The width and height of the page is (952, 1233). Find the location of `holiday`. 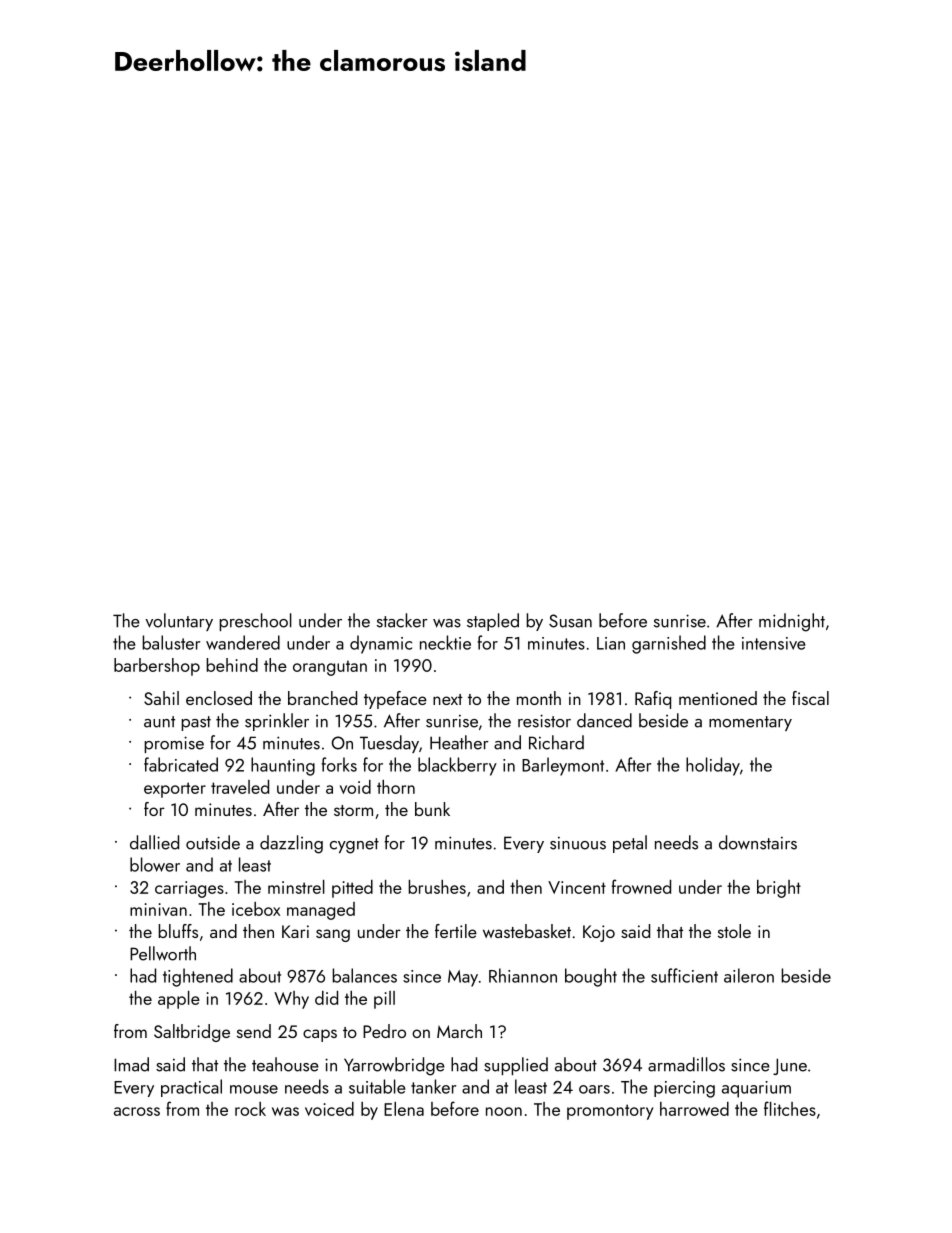

holiday is located at coordinates (713, 766).
